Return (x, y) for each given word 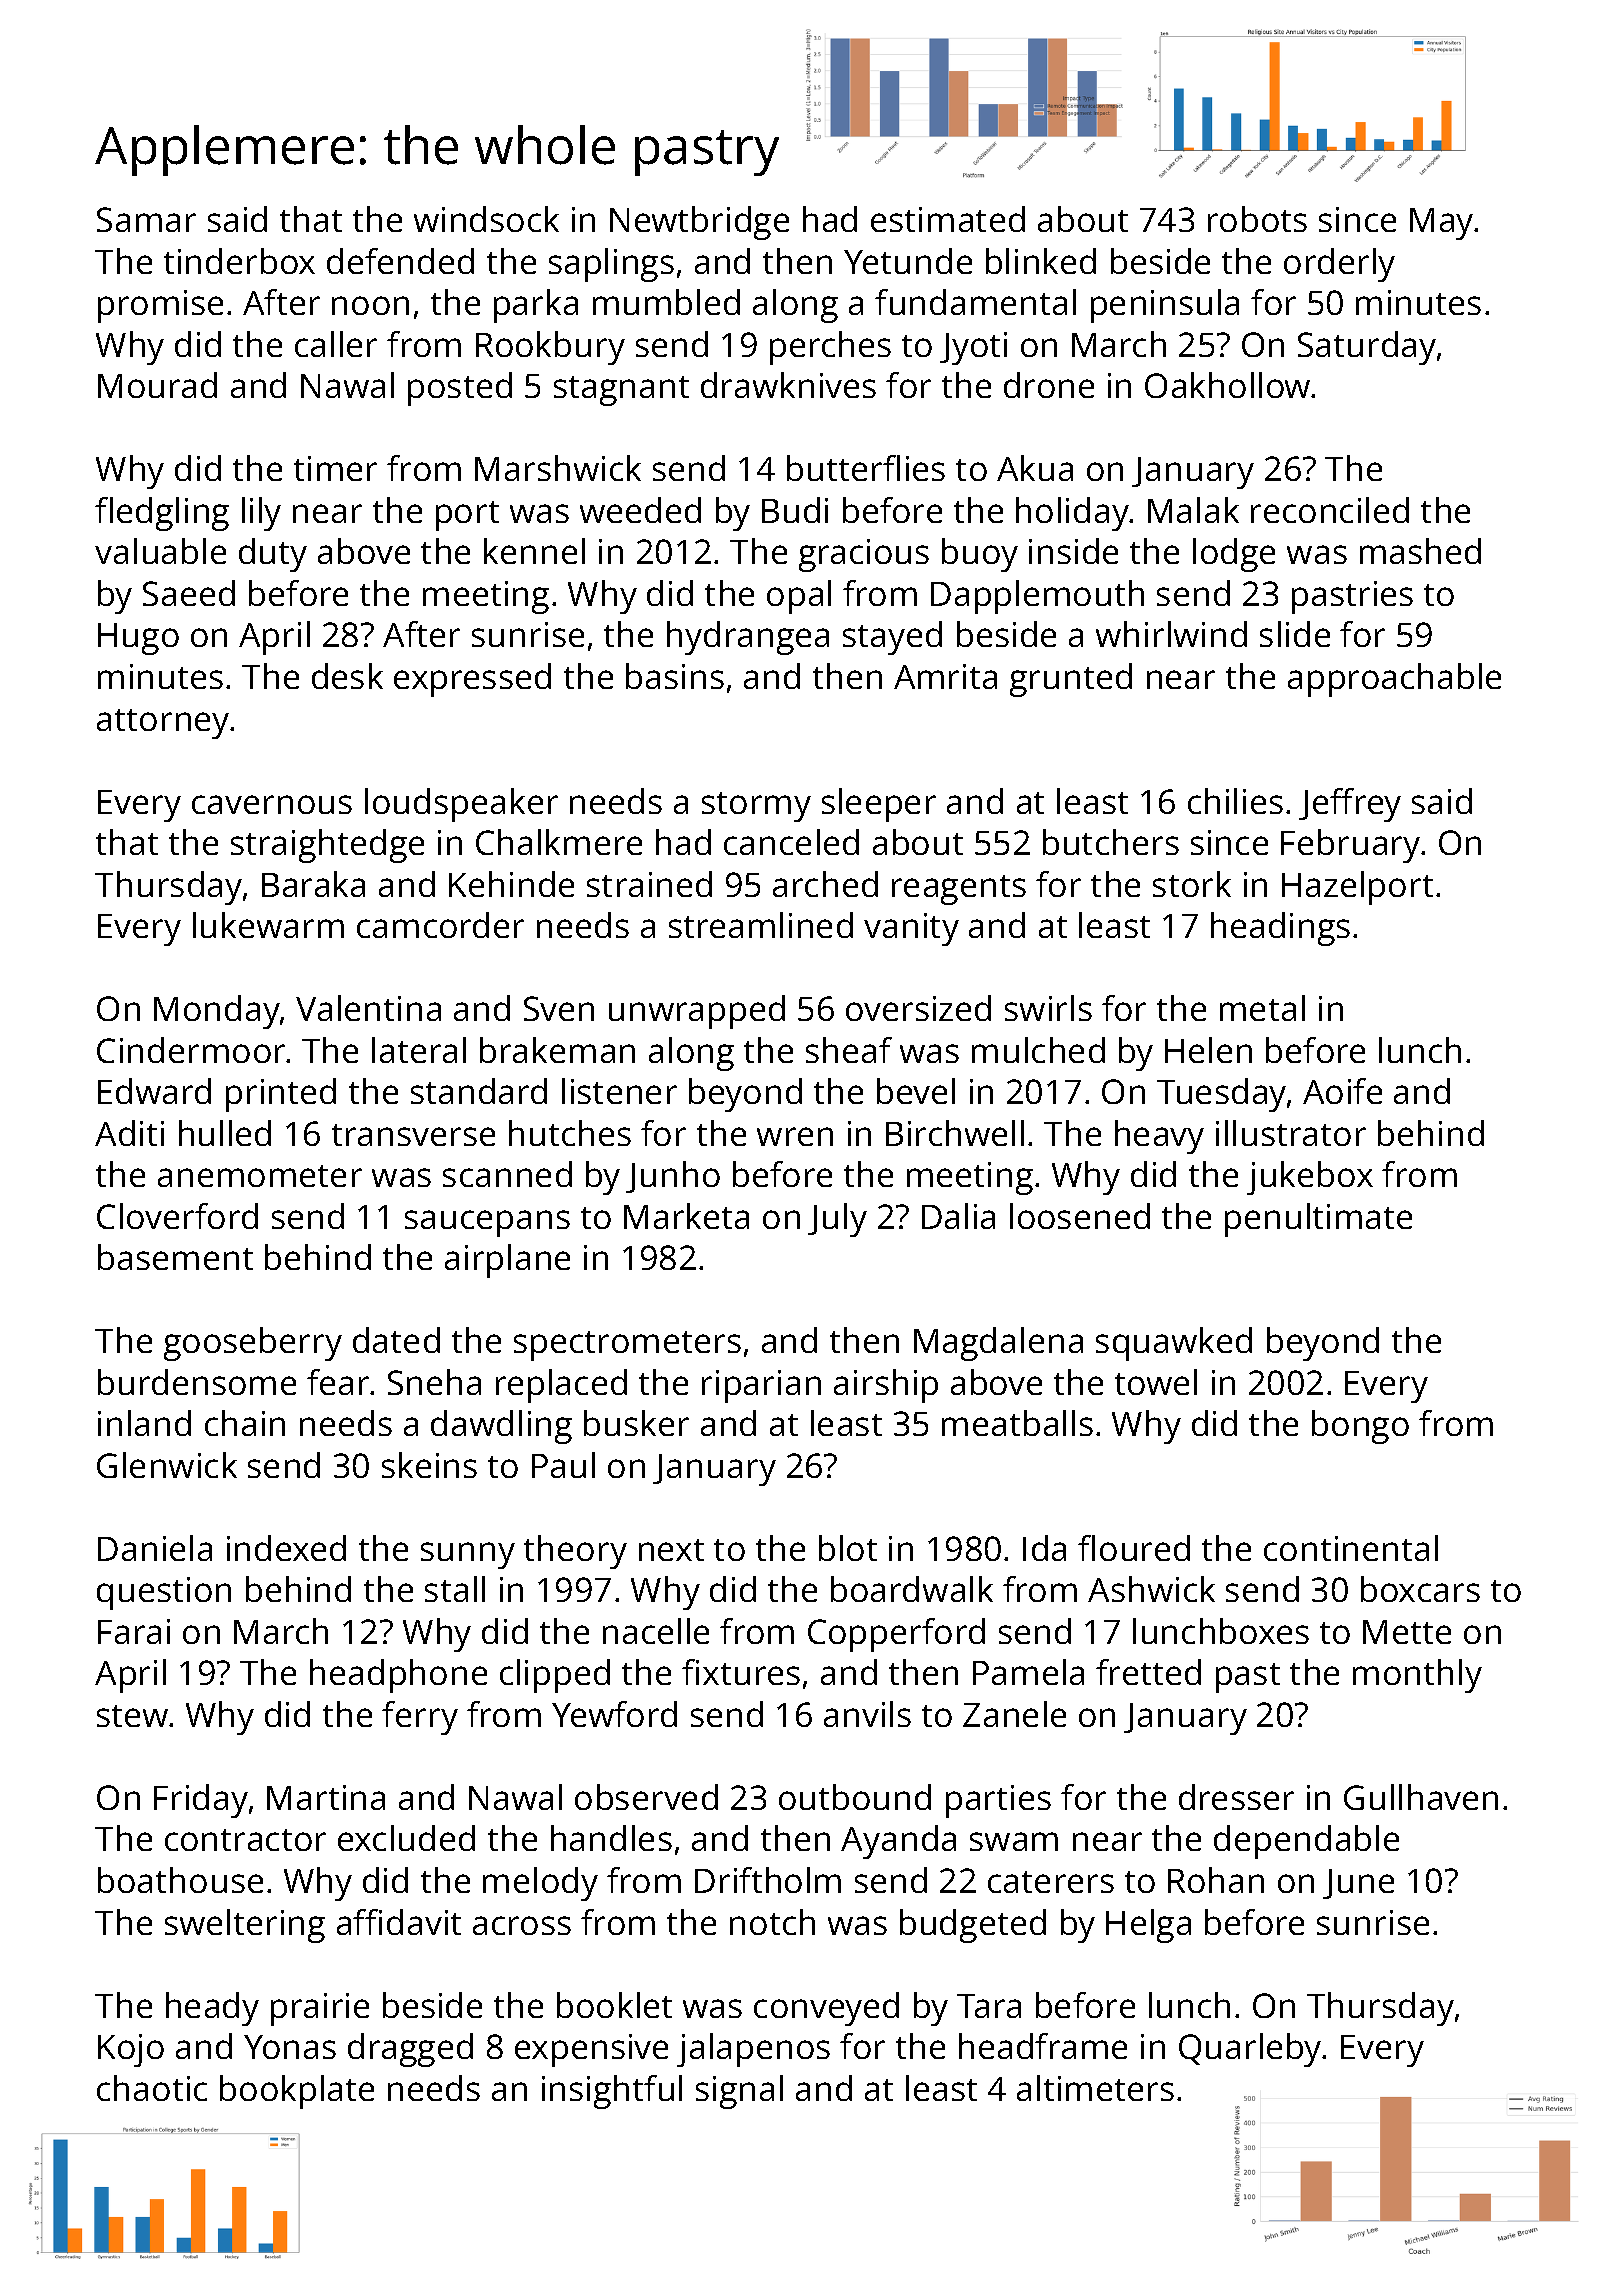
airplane (507, 1261)
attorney (163, 724)
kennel (534, 551)
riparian (761, 1386)
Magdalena (998, 1344)
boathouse (180, 1880)
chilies (1235, 801)
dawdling (501, 1427)
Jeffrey (1350, 805)
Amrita (945, 676)
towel (1156, 1382)
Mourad (157, 385)
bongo (1360, 1427)
